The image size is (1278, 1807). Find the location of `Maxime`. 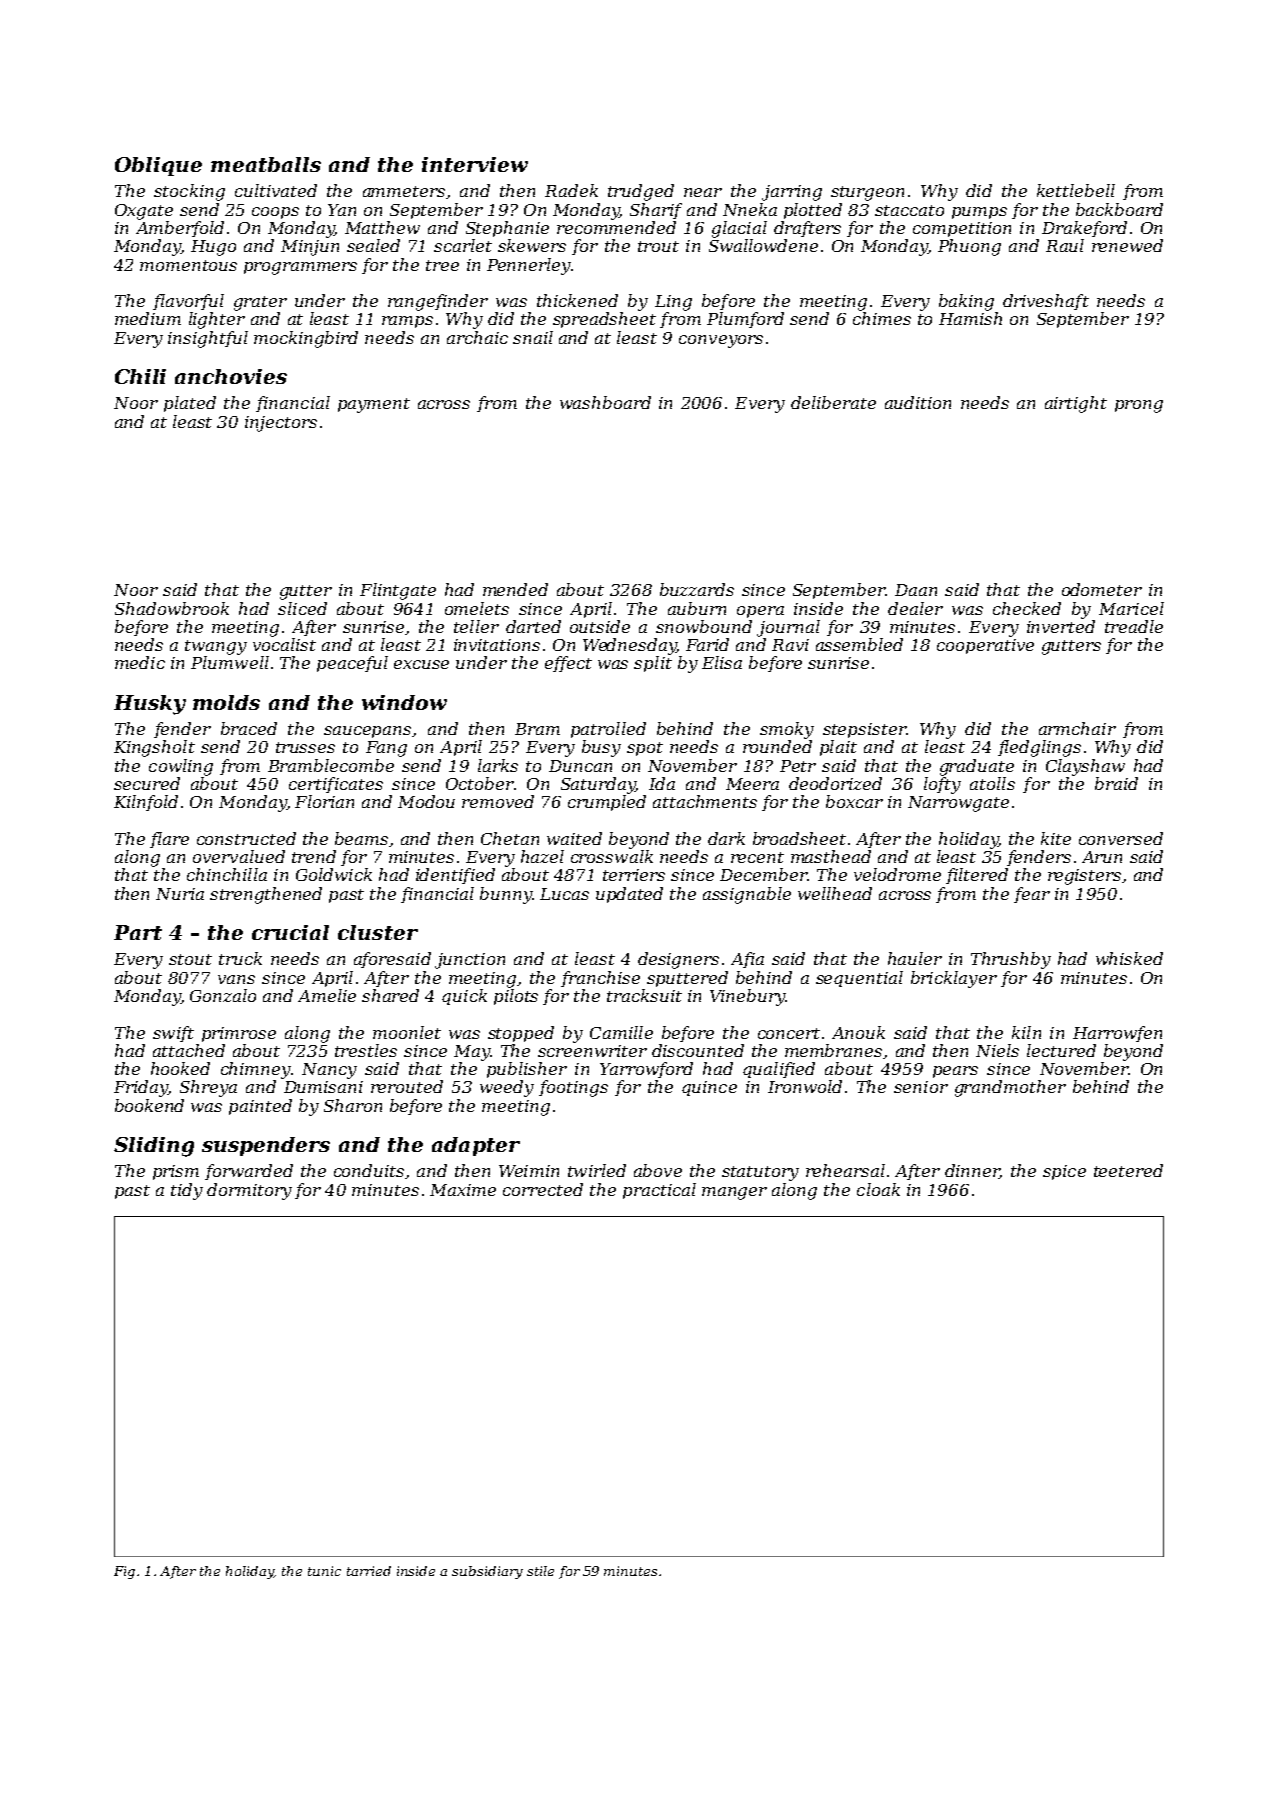

Maxime is located at coordinates (463, 1190).
